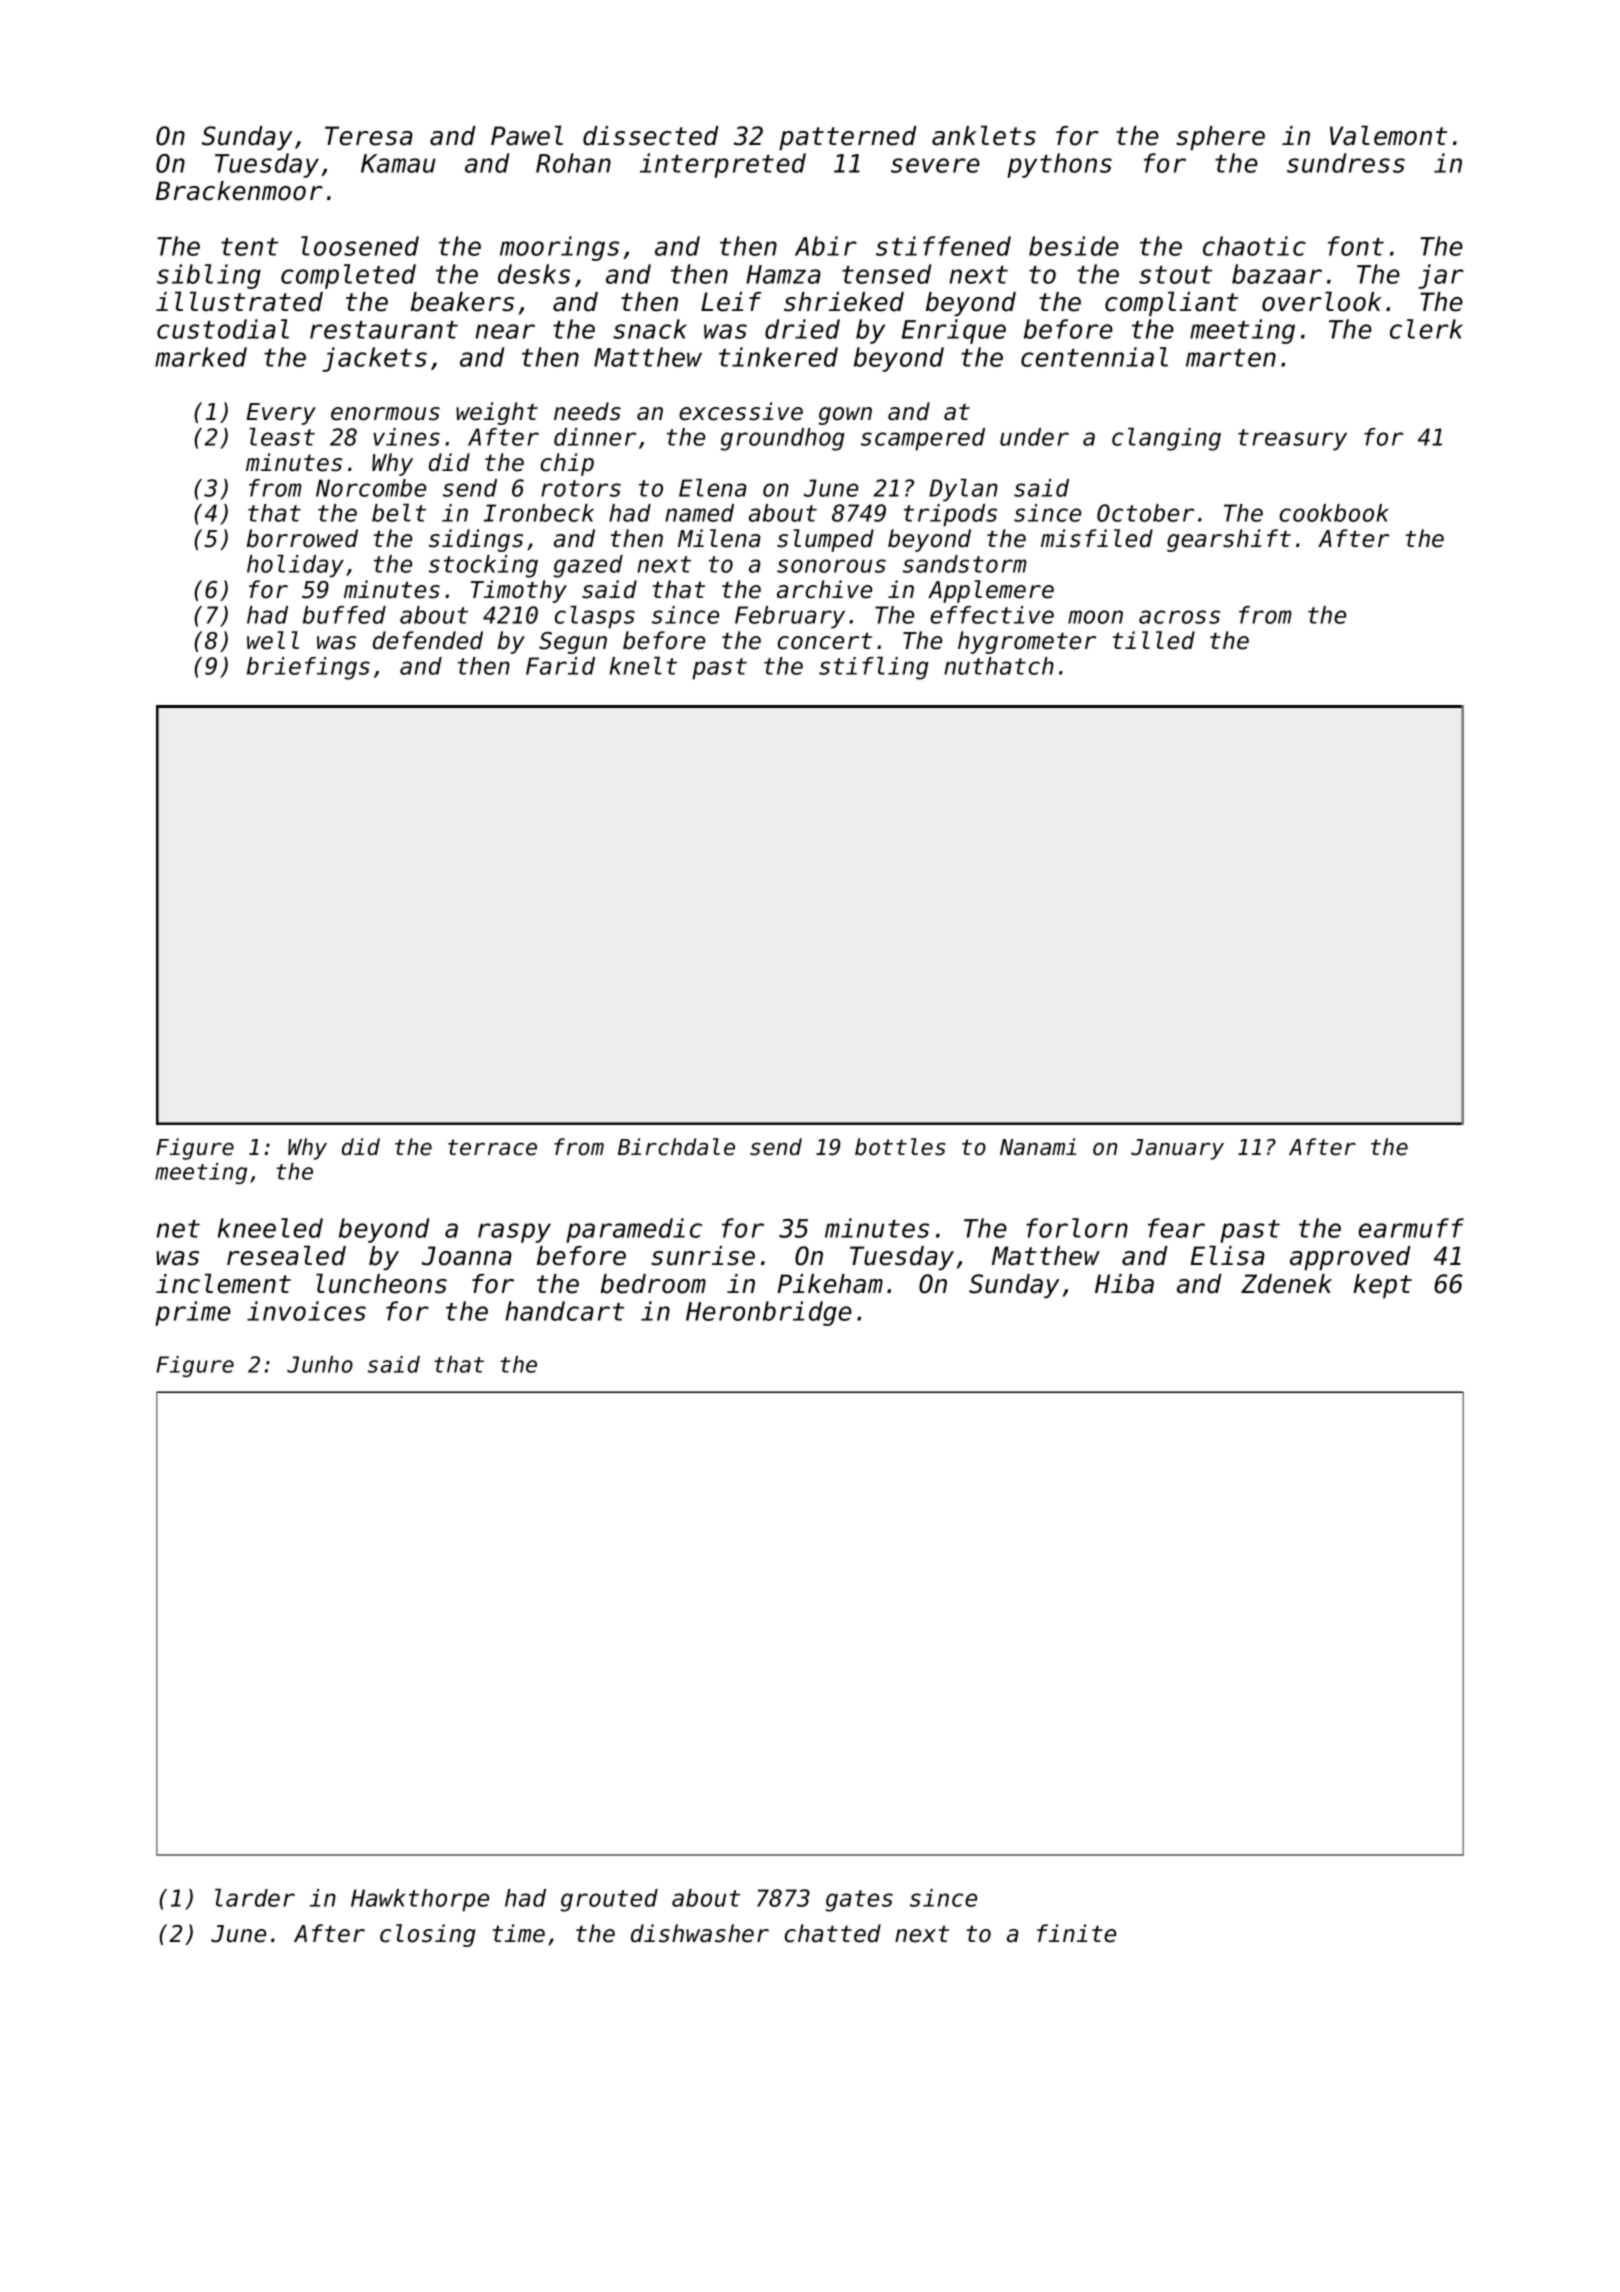 This screenshot has height=2292, width=1620. I want to click on treasury, so click(1292, 440).
